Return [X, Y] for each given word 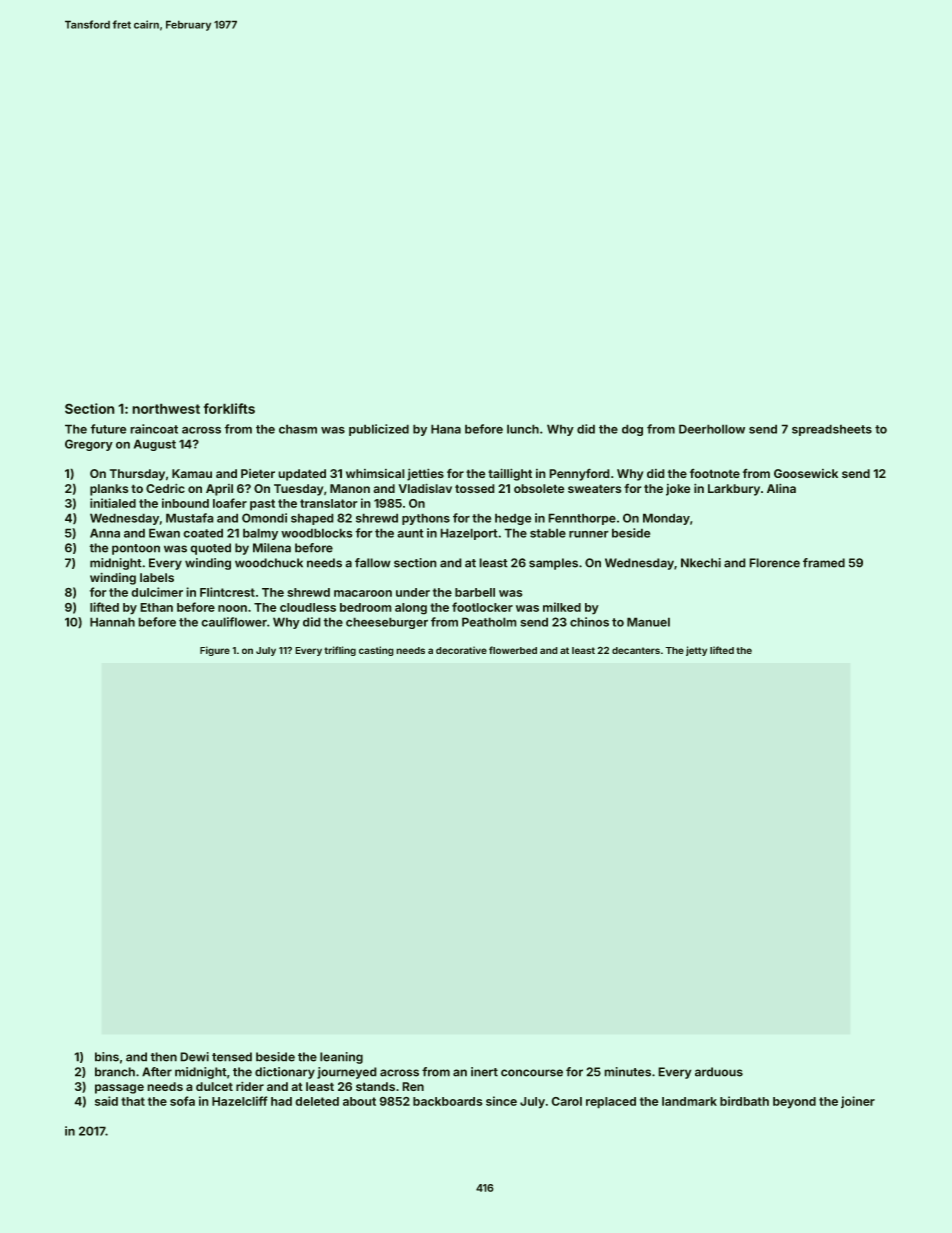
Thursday [137, 475]
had [281, 1101]
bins [107, 1057]
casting [376, 651]
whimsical [375, 473]
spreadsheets [832, 430]
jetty [696, 651]
